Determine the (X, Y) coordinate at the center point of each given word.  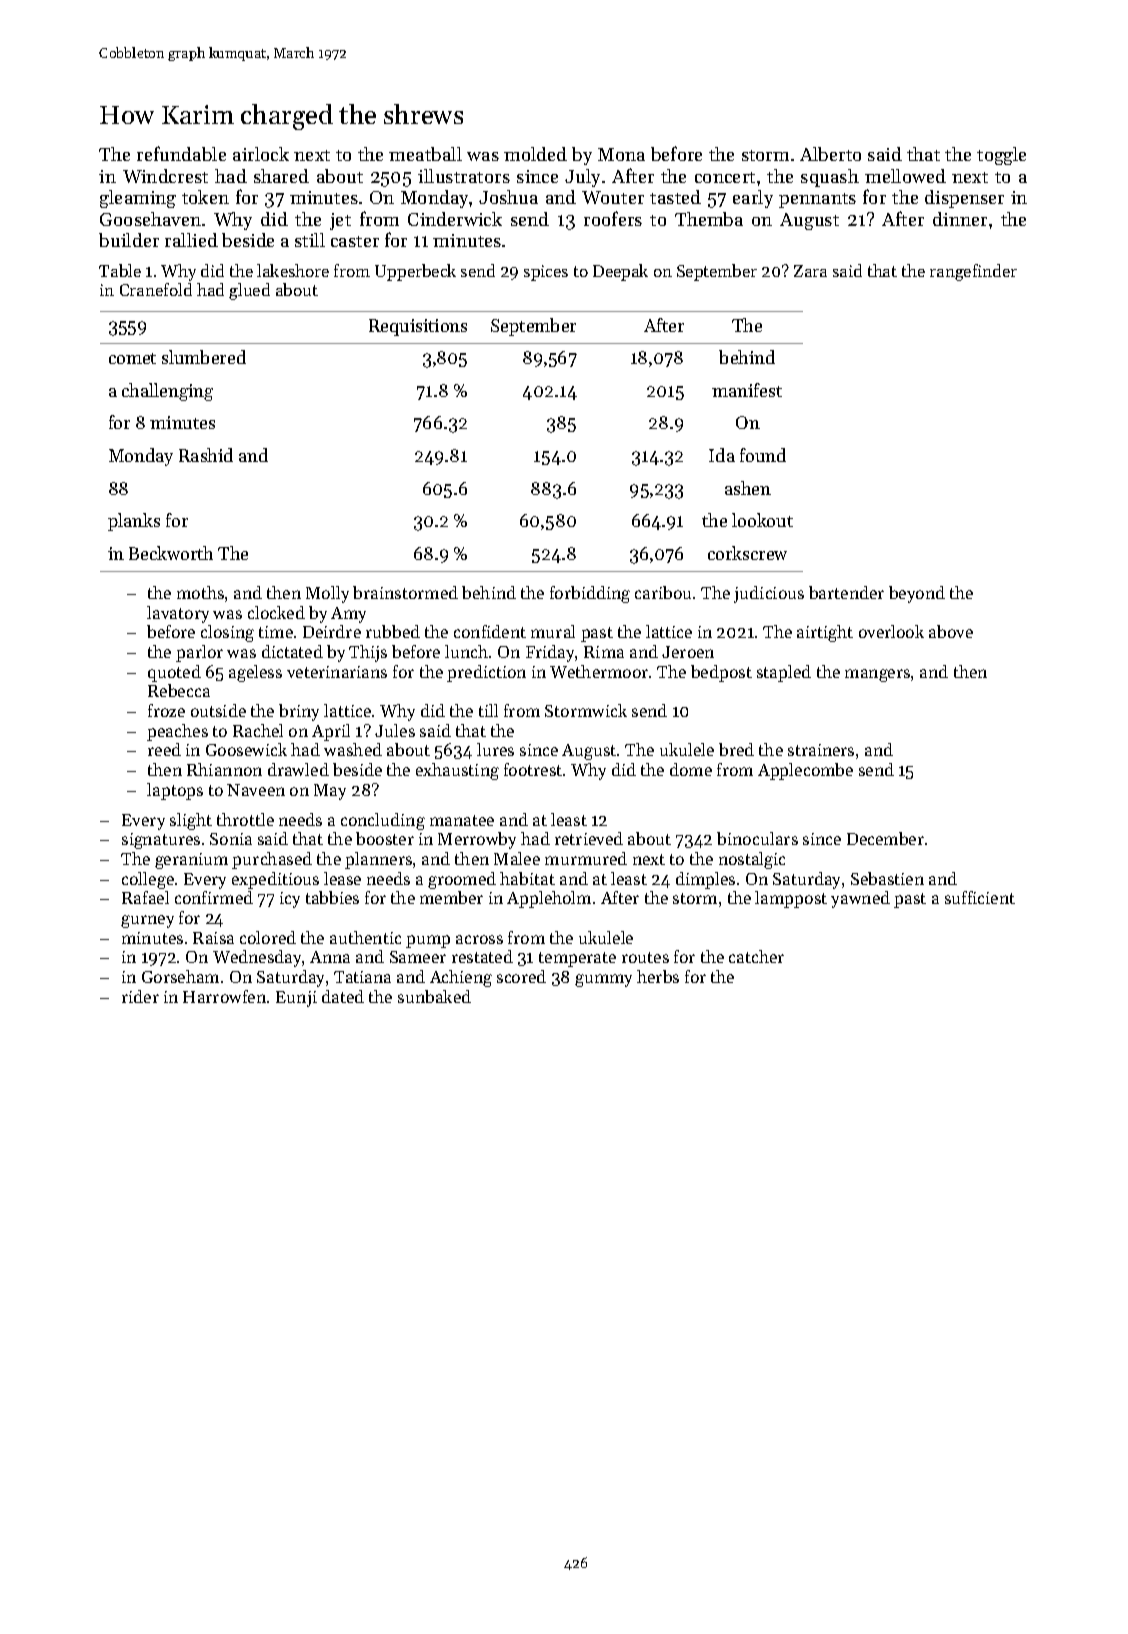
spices (546, 273)
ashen (748, 488)
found (763, 455)
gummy (603, 980)
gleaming (138, 199)
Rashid (206, 455)
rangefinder (973, 272)
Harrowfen (224, 996)
